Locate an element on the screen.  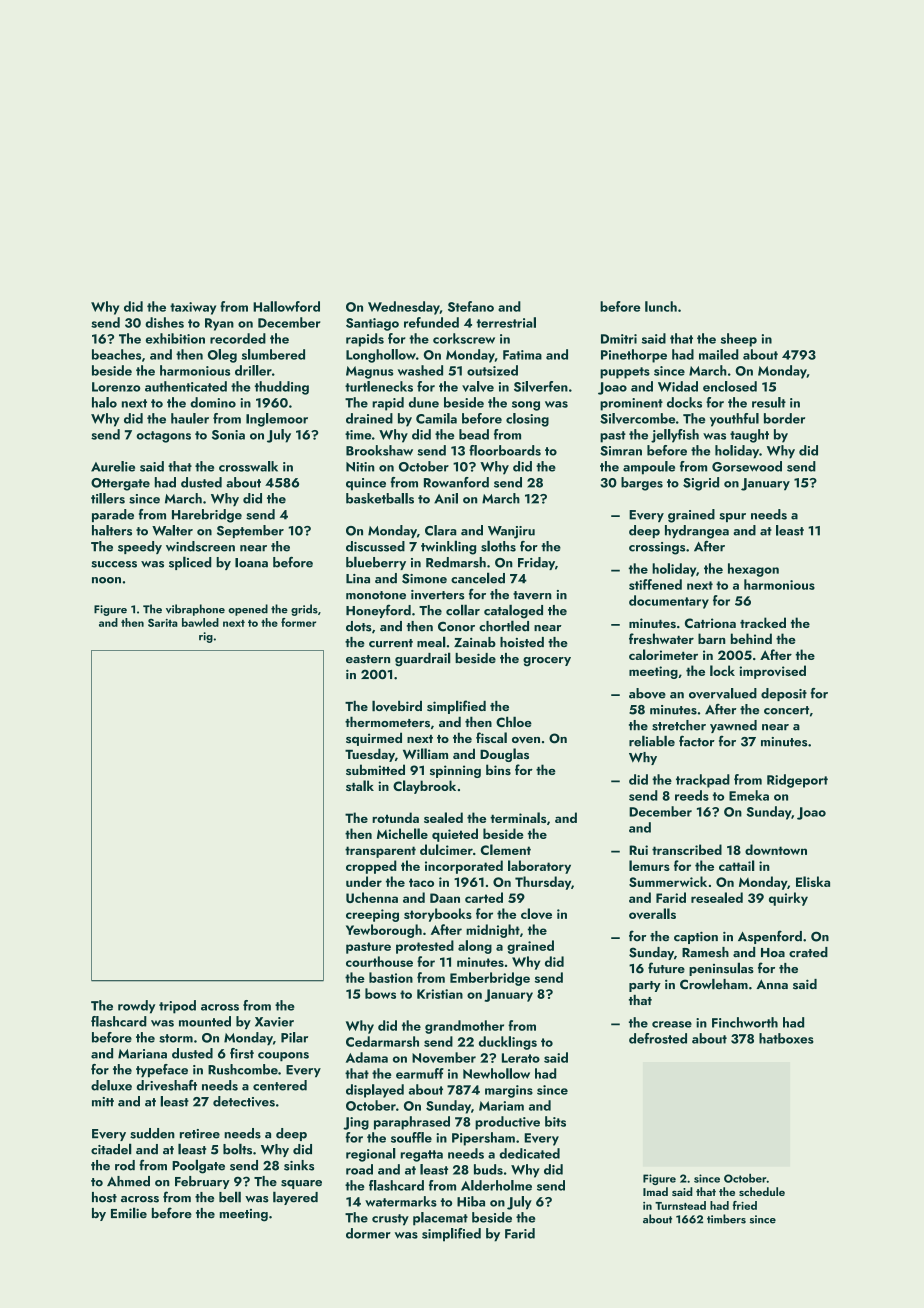
taxiway is located at coordinates (193, 308).
